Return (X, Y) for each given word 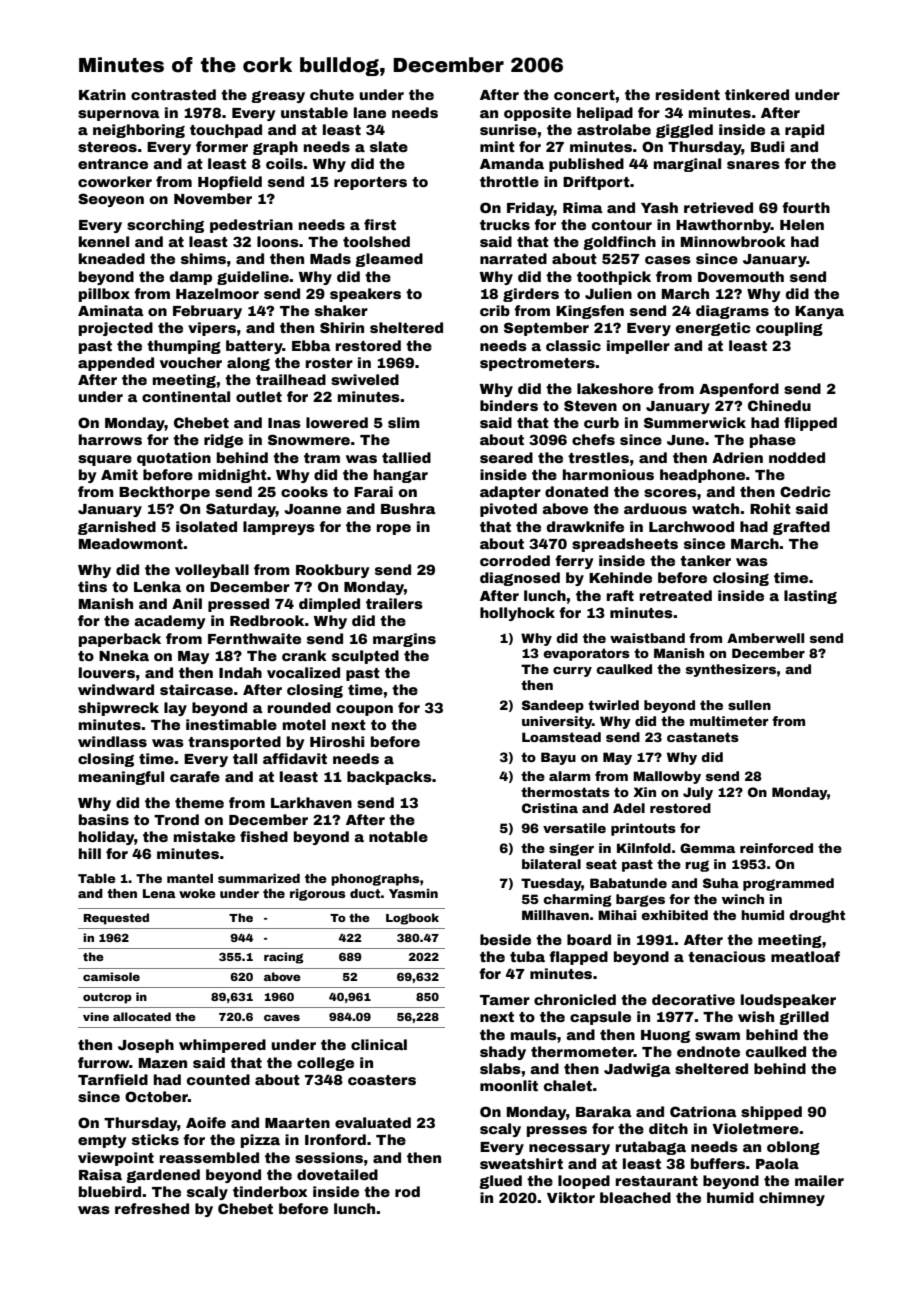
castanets (703, 737)
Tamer (505, 1000)
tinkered (757, 94)
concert (584, 95)
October (156, 1096)
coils (284, 163)
